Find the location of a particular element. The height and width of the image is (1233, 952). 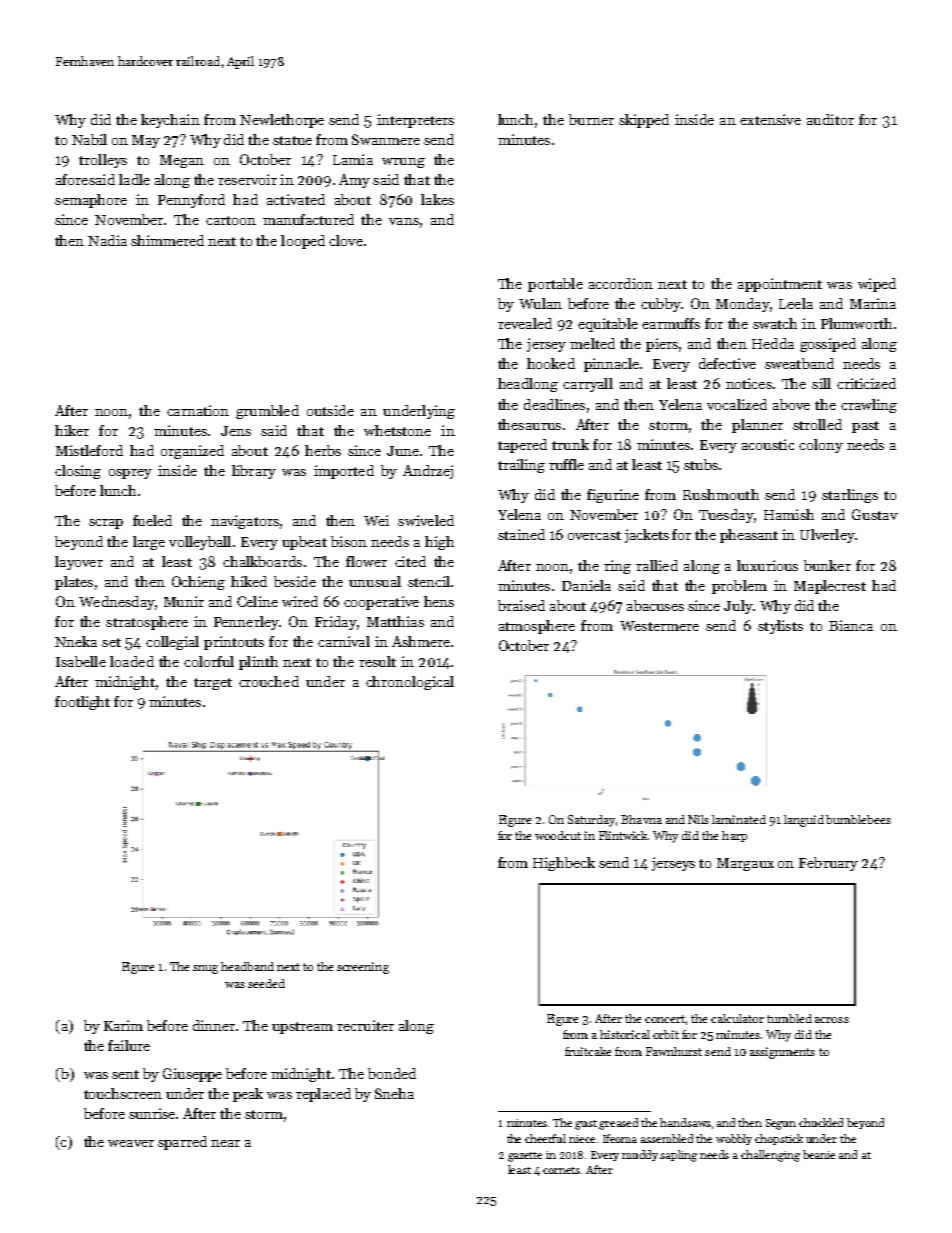

touchscreen is located at coordinates (123, 1093).
